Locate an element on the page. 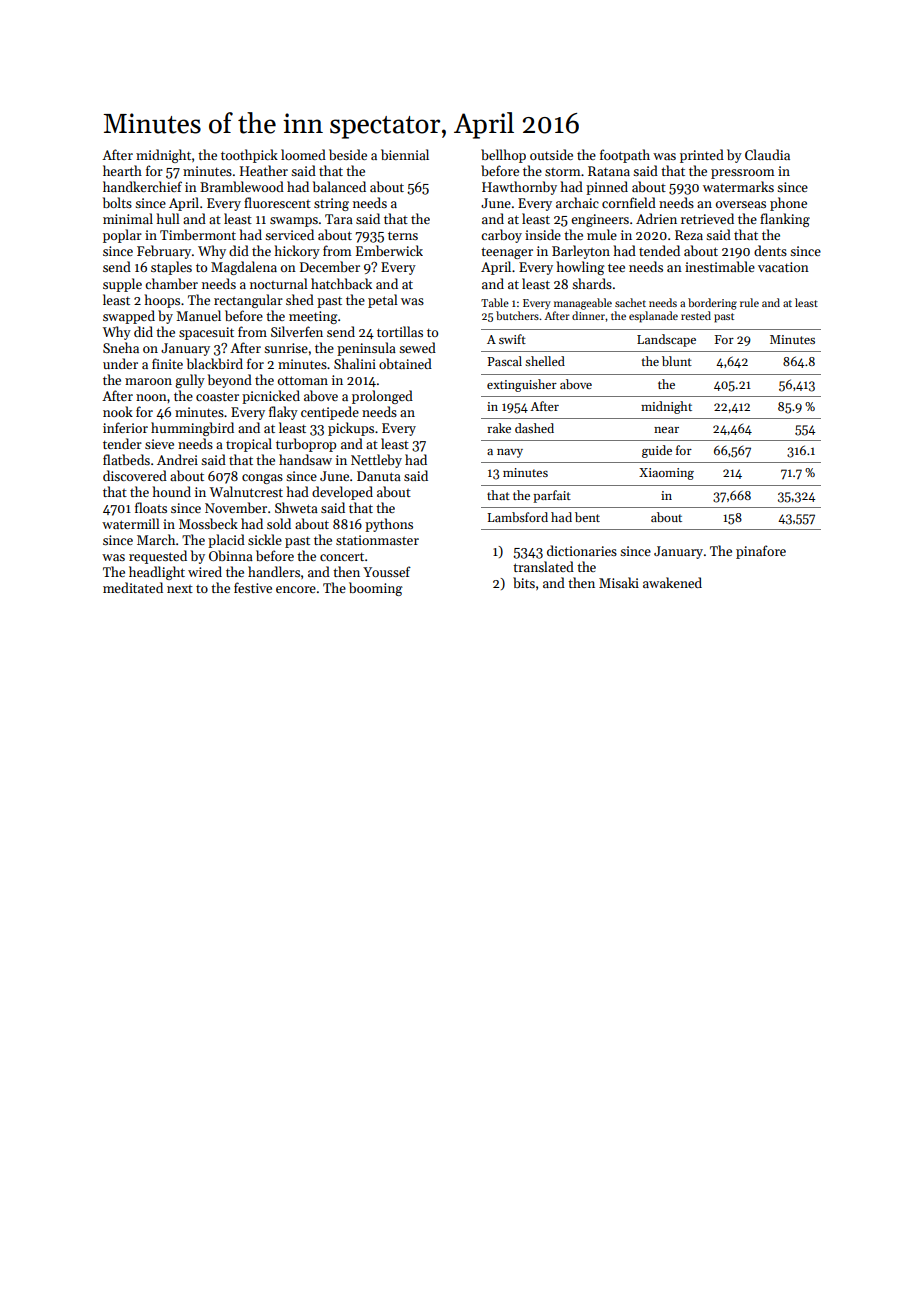 Image resolution: width=924 pixels, height=1308 pixels. Manuel is located at coordinates (198, 315).
